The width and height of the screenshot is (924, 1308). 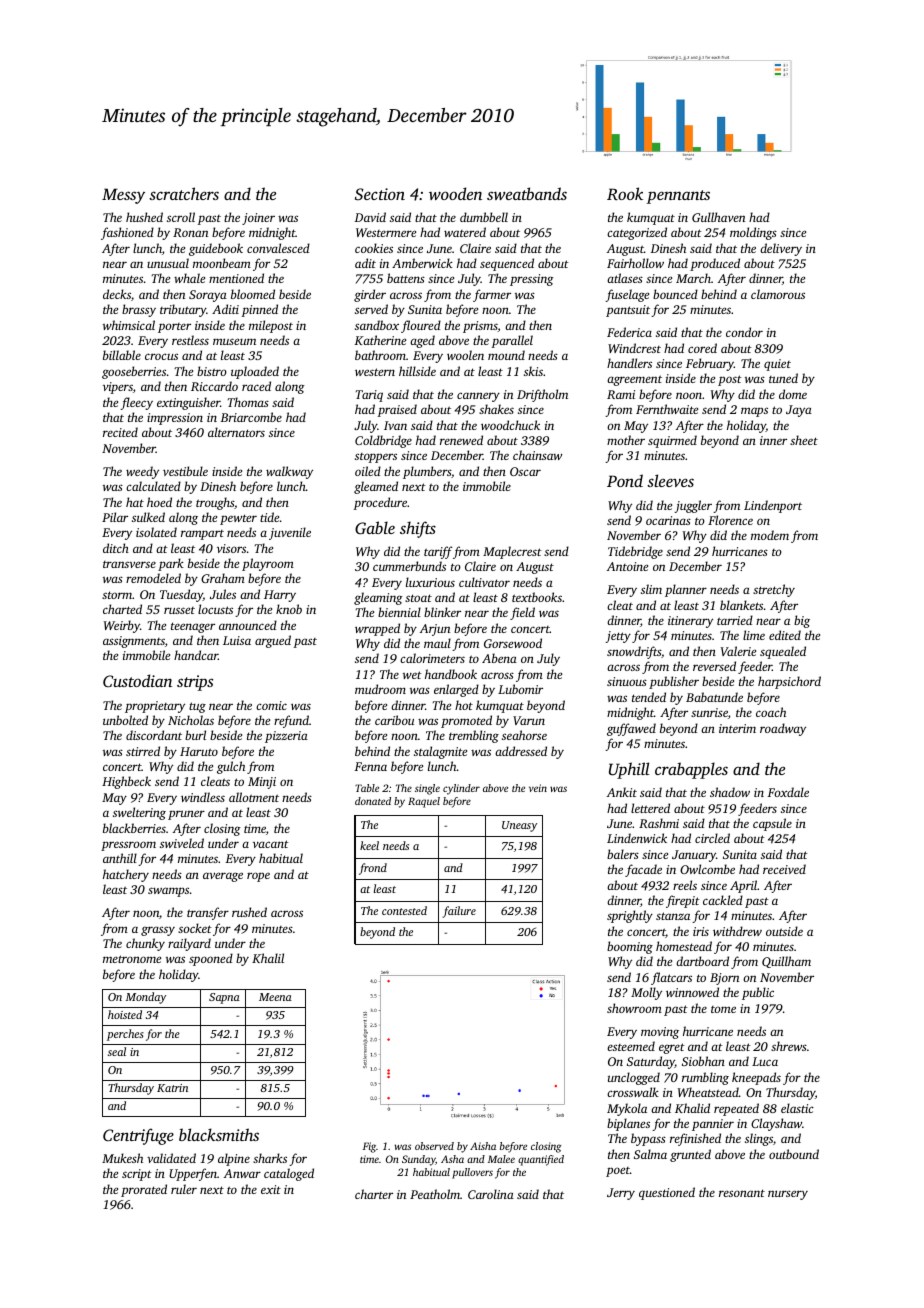 I want to click on cataloged, so click(x=289, y=1174).
